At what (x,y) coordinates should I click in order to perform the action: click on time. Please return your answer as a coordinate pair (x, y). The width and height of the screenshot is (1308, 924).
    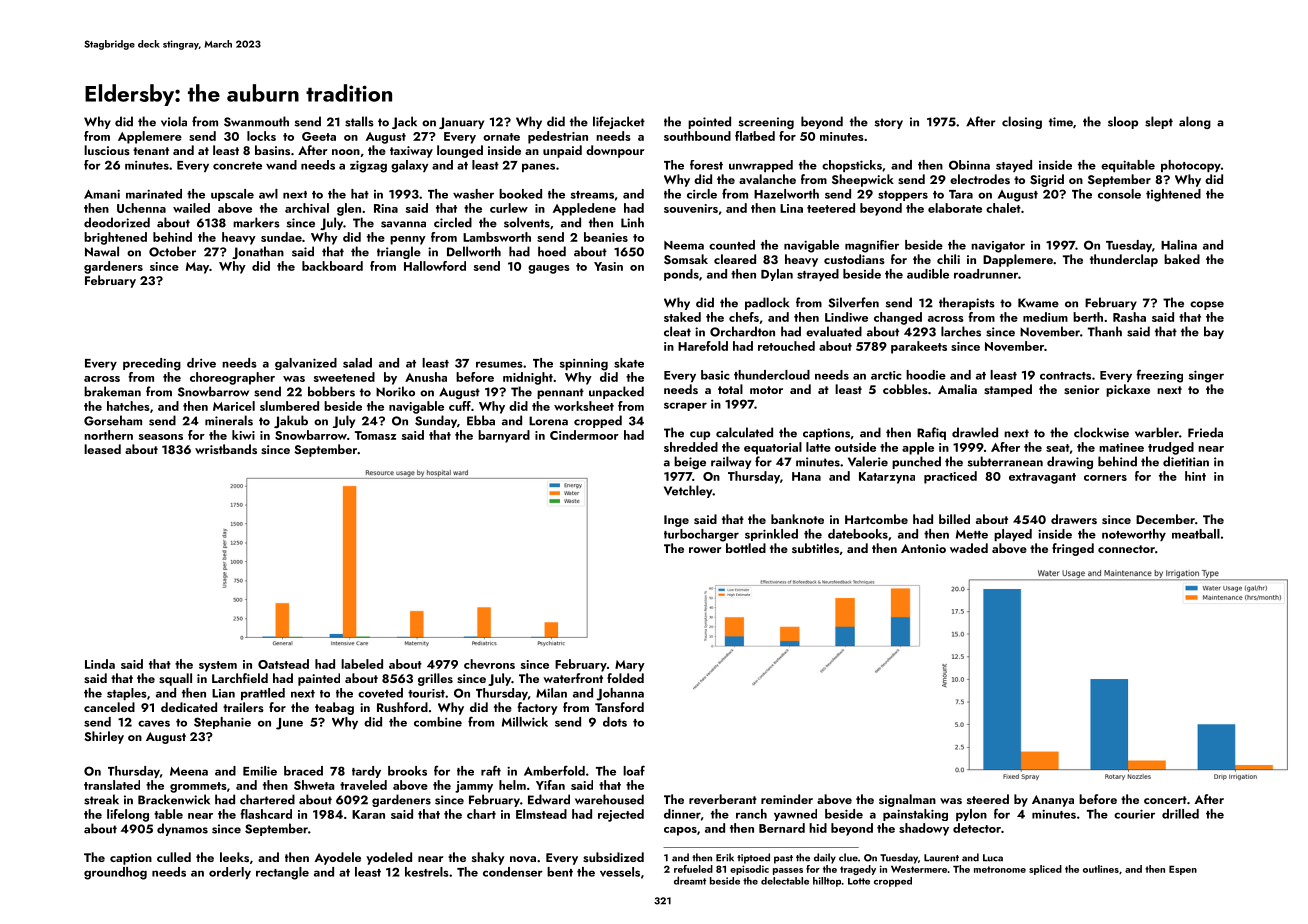
    Looking at the image, I should click on (1061, 122).
